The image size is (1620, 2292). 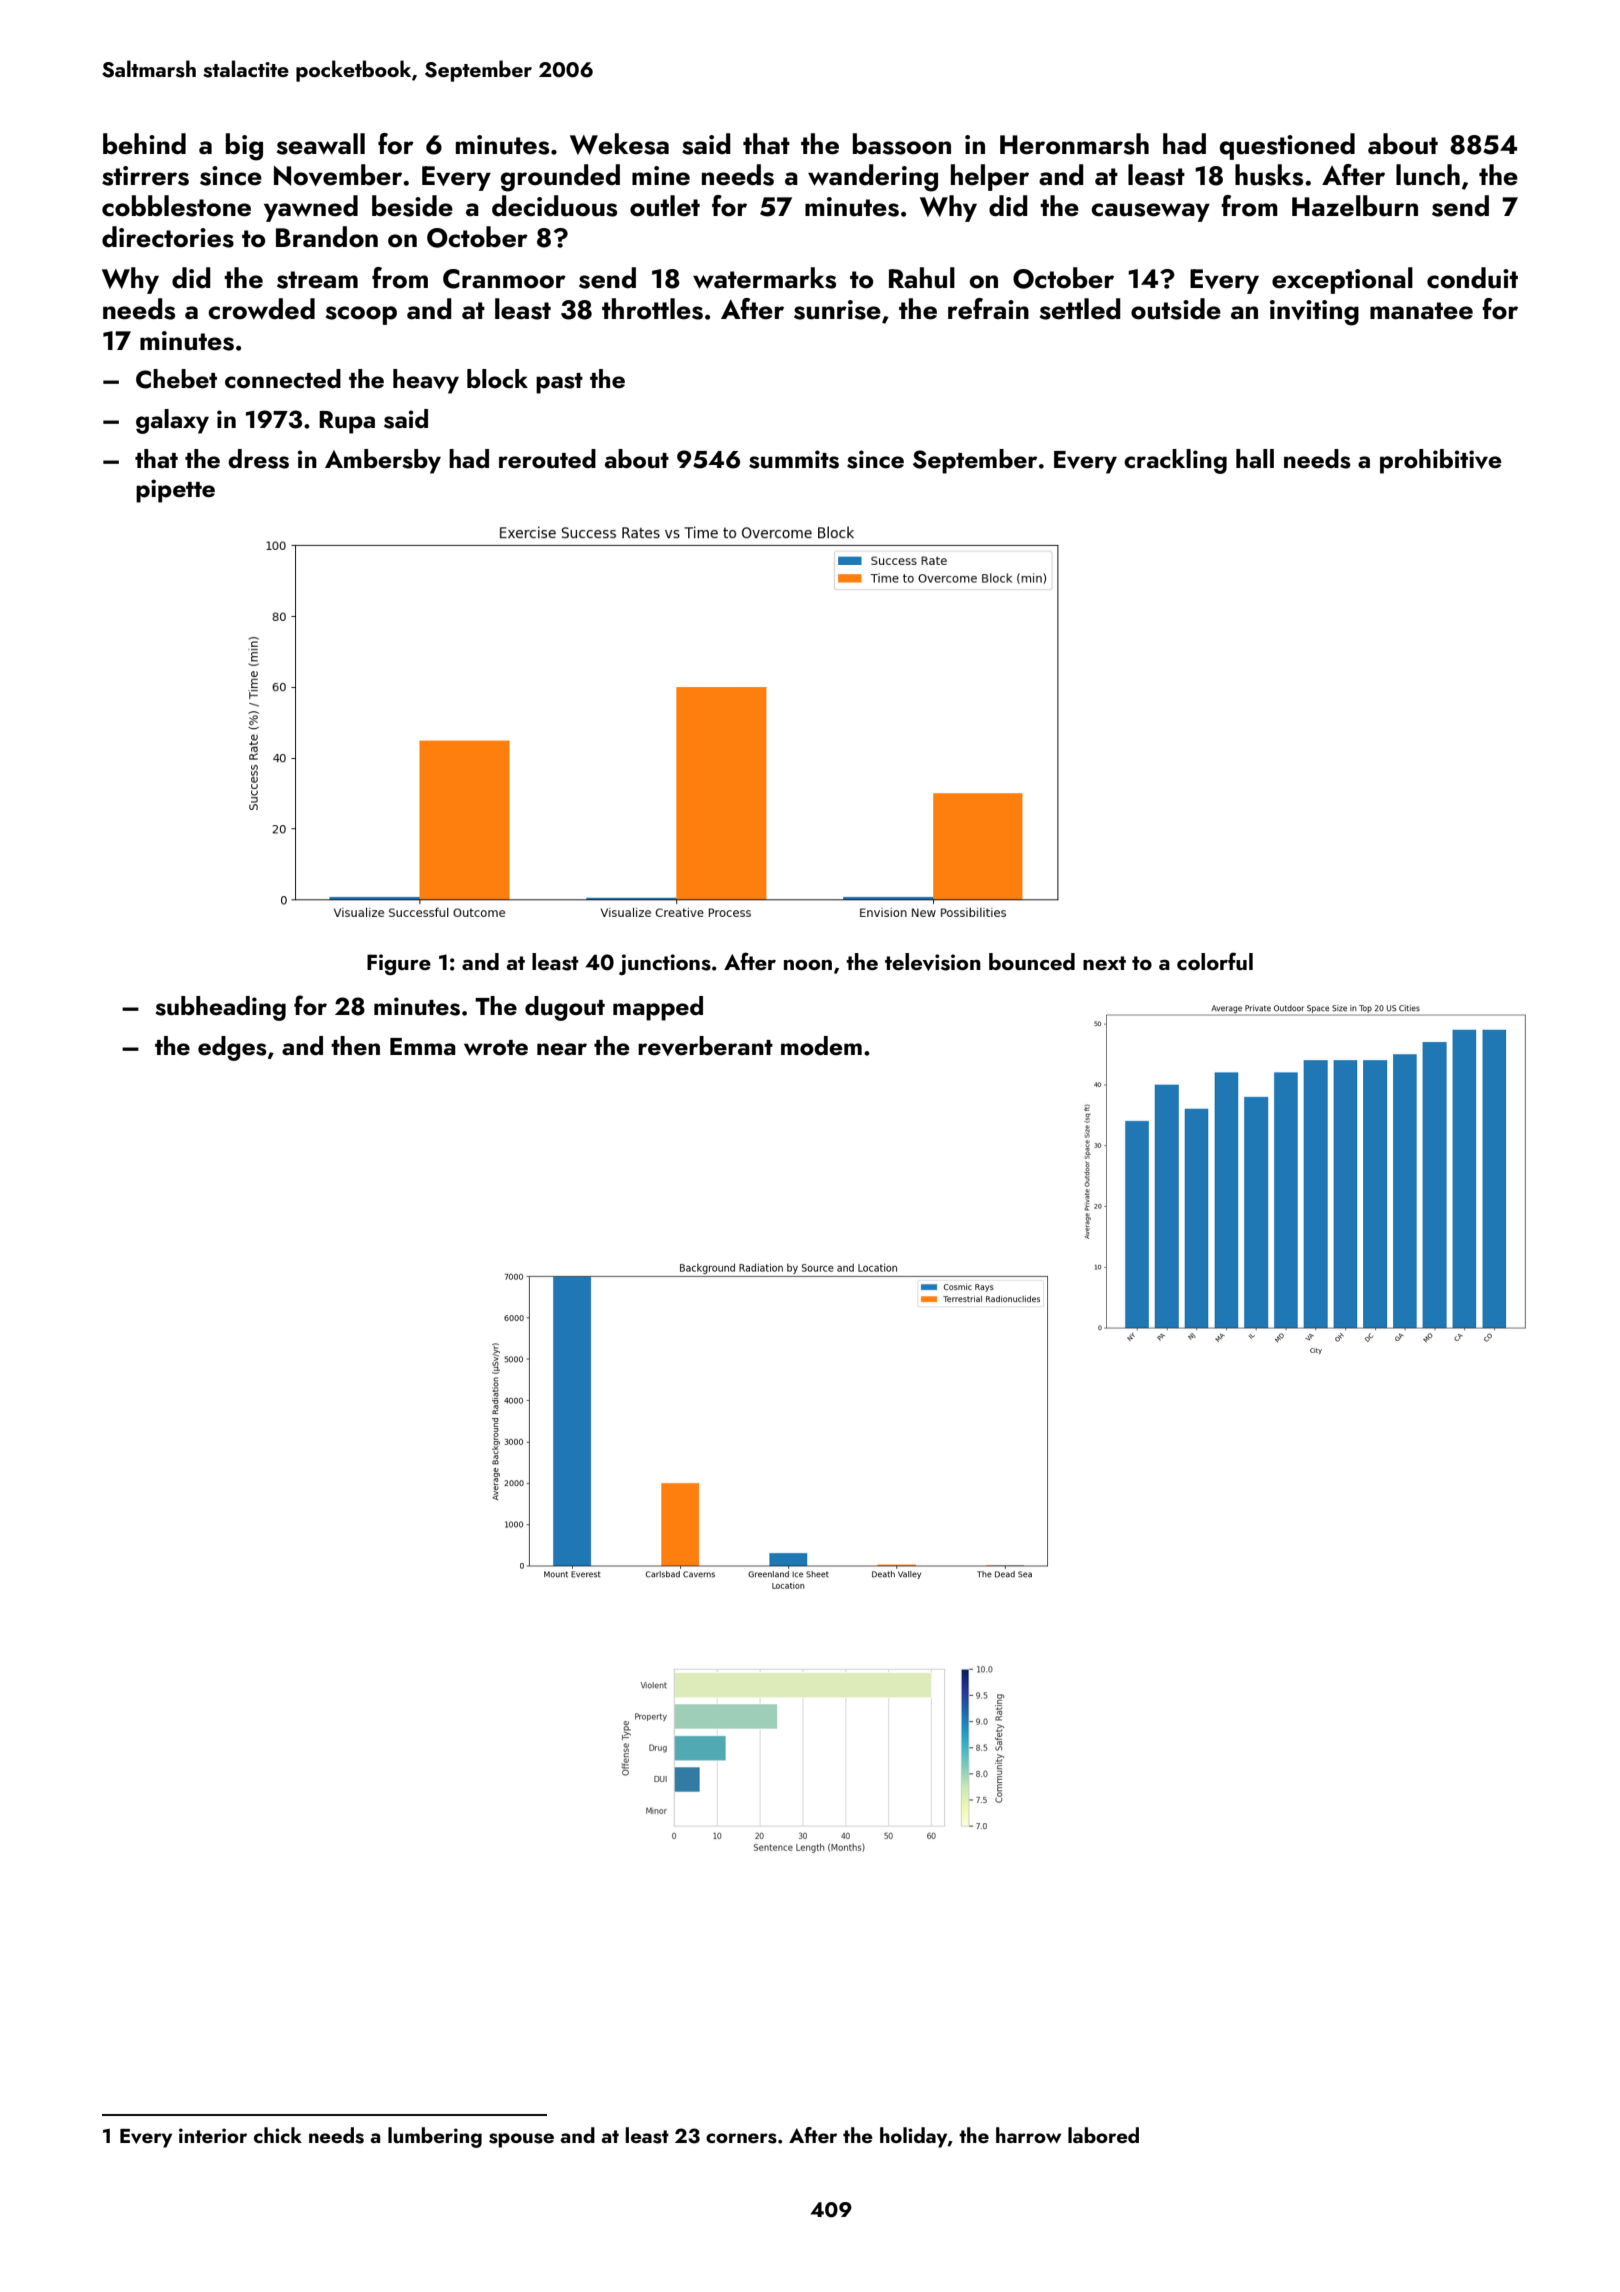 What do you see at coordinates (1472, 278) in the screenshot?
I see `conduit` at bounding box center [1472, 278].
